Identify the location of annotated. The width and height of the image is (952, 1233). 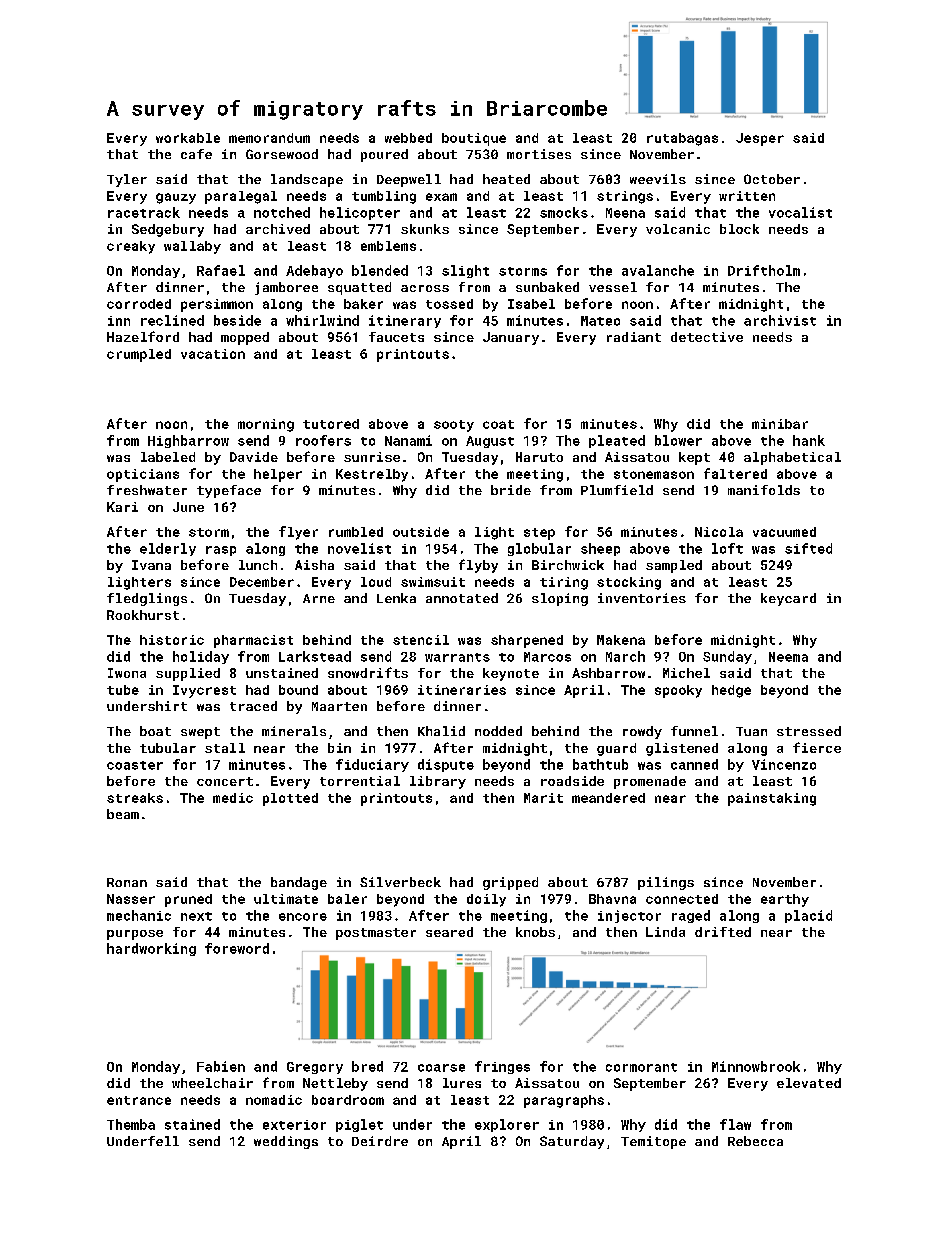
(462, 598).
